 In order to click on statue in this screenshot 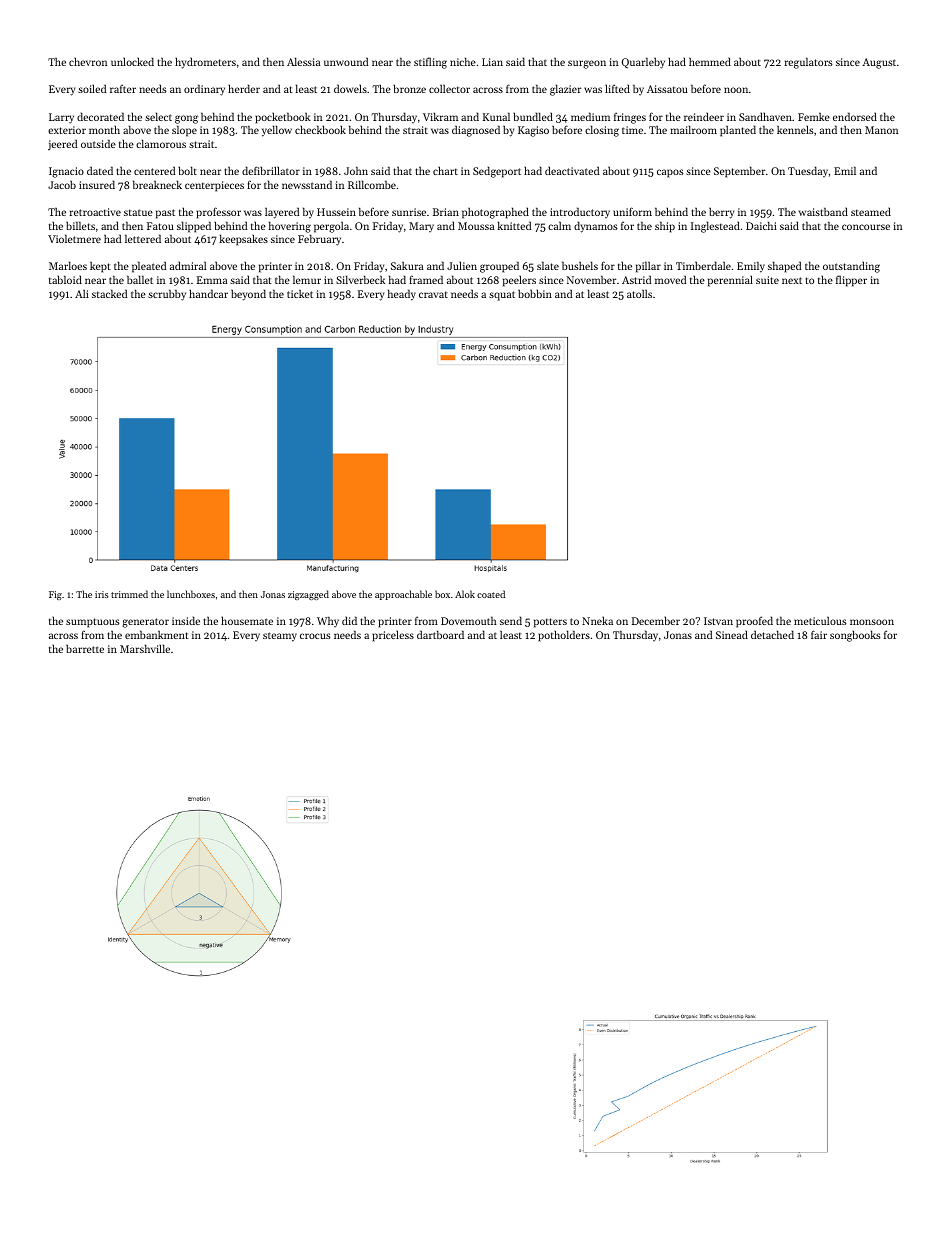, I will do `click(138, 212)`.
